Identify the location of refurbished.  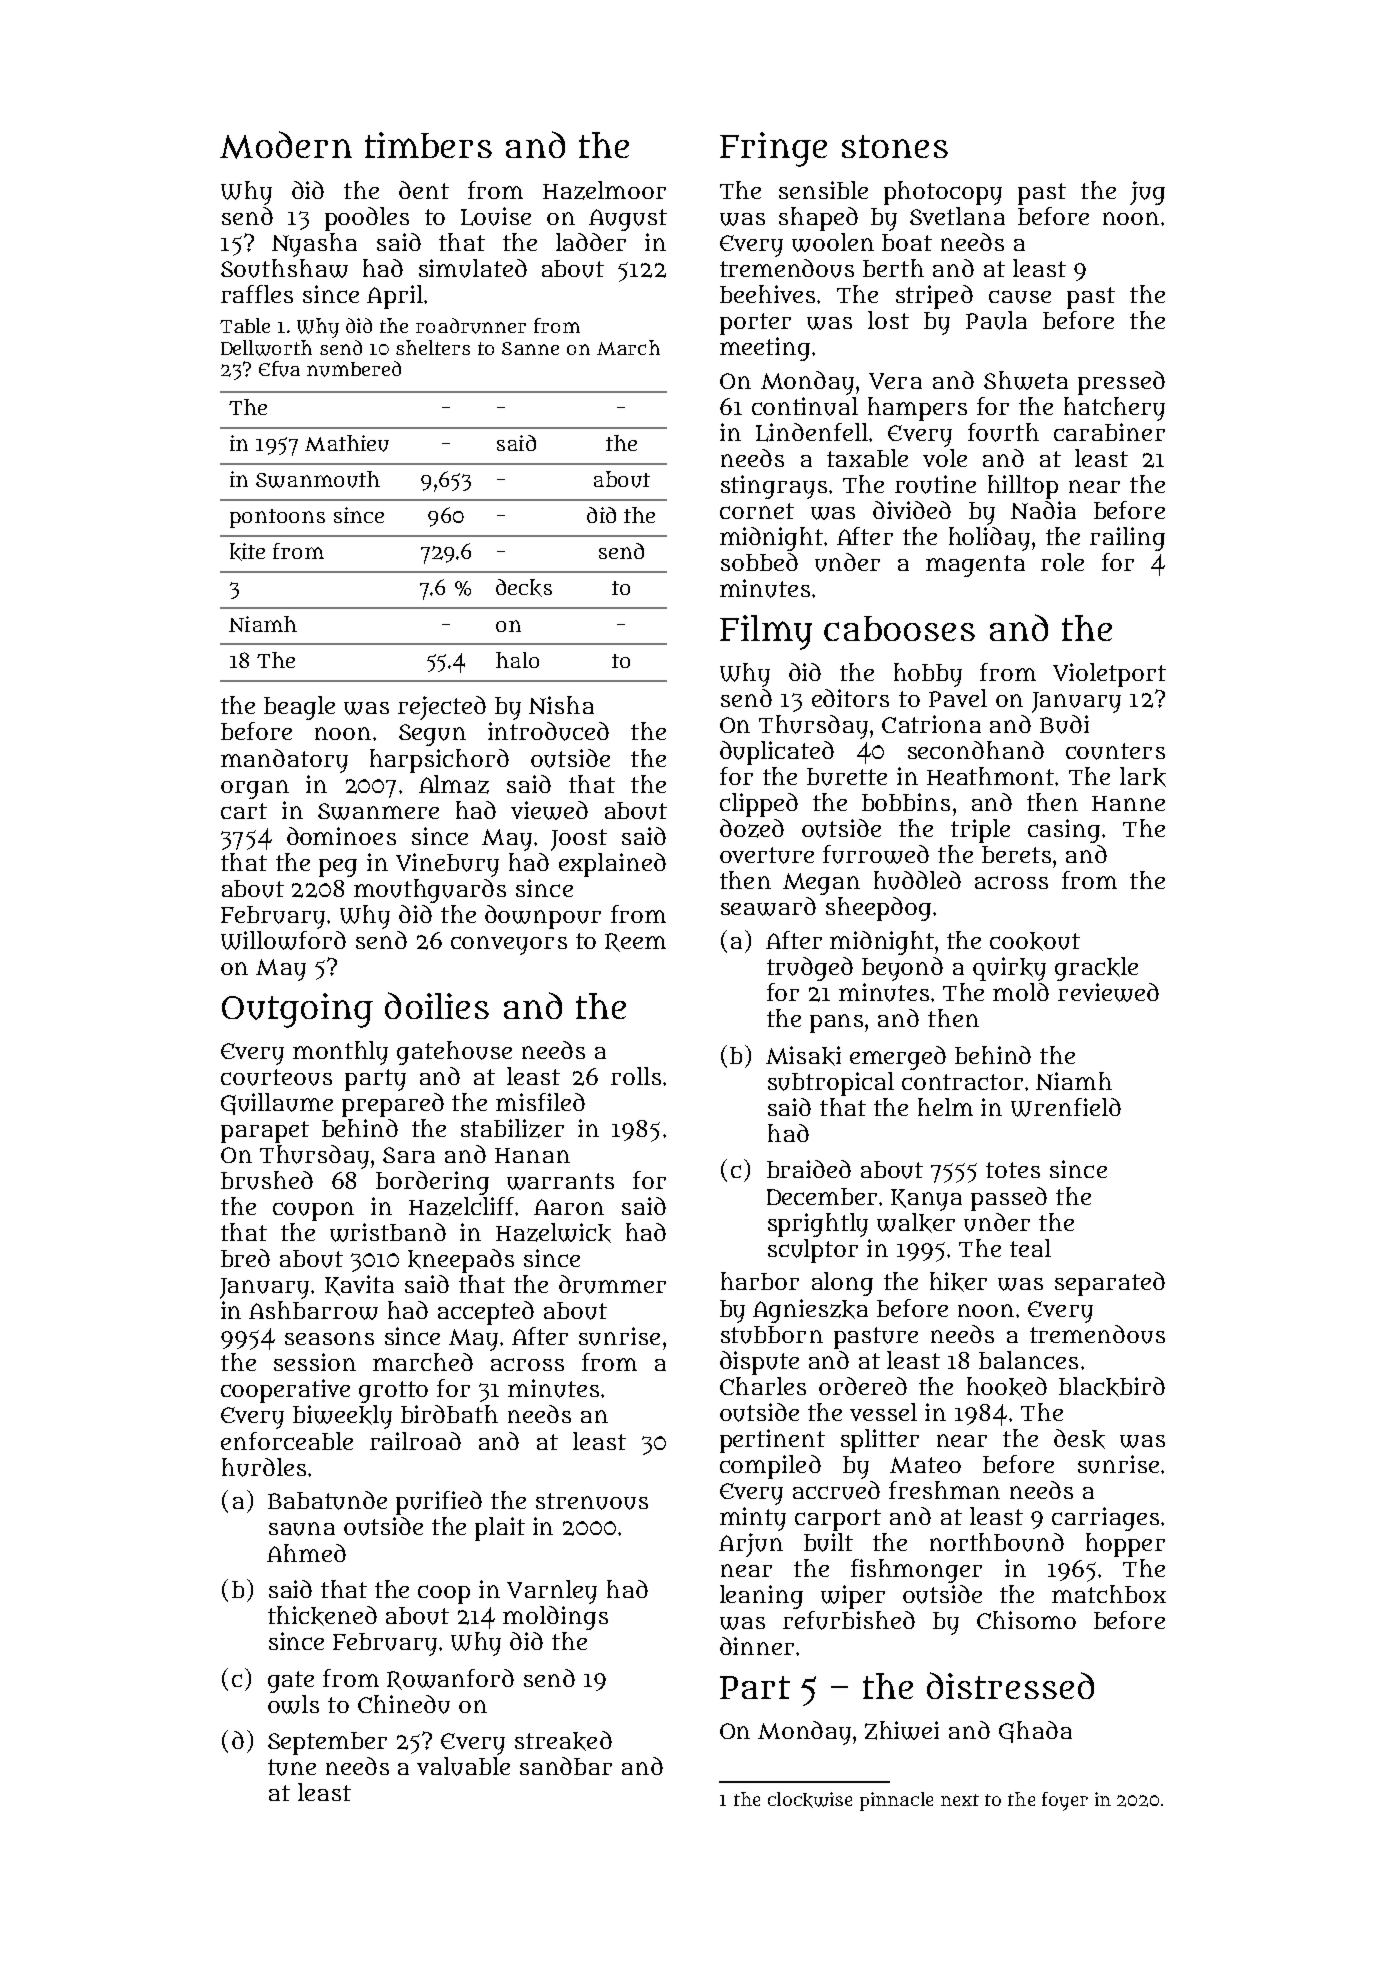
(849, 1620).
